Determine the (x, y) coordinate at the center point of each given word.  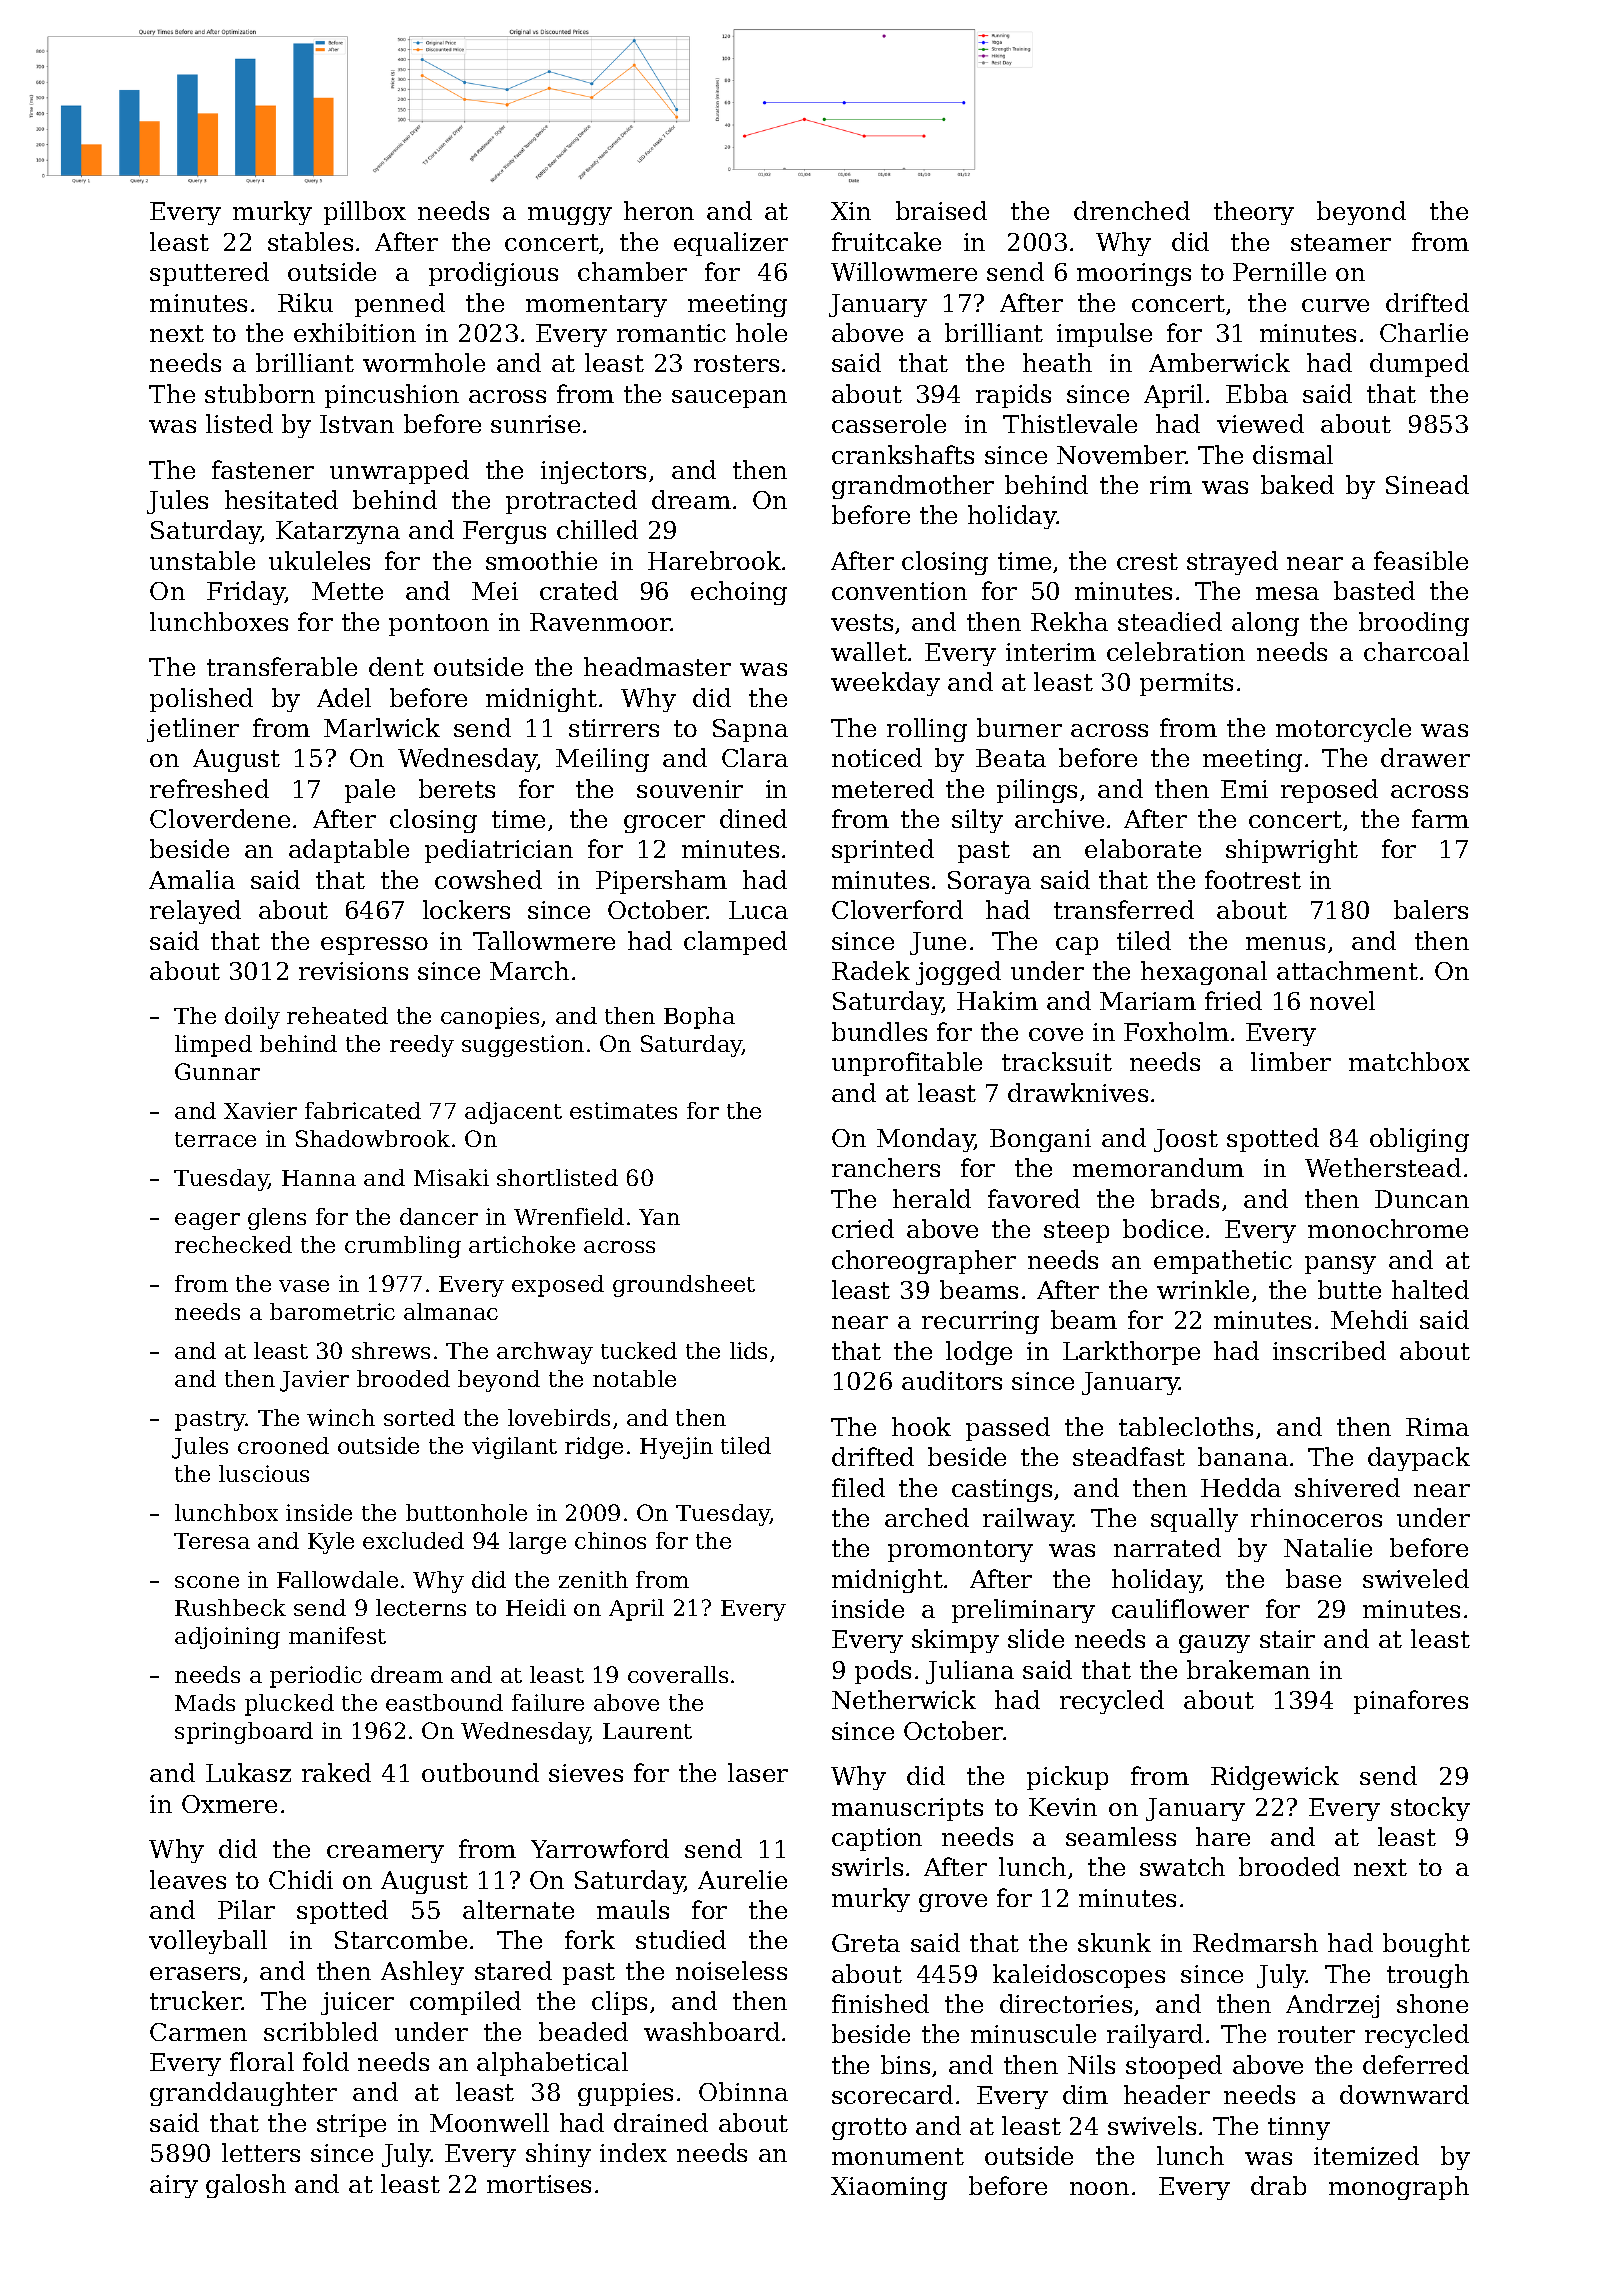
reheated (337, 1015)
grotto (869, 2129)
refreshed (209, 788)
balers (1431, 909)
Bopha (699, 1018)
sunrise (535, 424)
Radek (871, 970)
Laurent (647, 1731)
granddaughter (243, 2094)
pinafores (1411, 1702)
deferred (1416, 2064)
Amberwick (1219, 362)
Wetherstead (1383, 1167)
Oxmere (229, 1804)
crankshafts (903, 454)
